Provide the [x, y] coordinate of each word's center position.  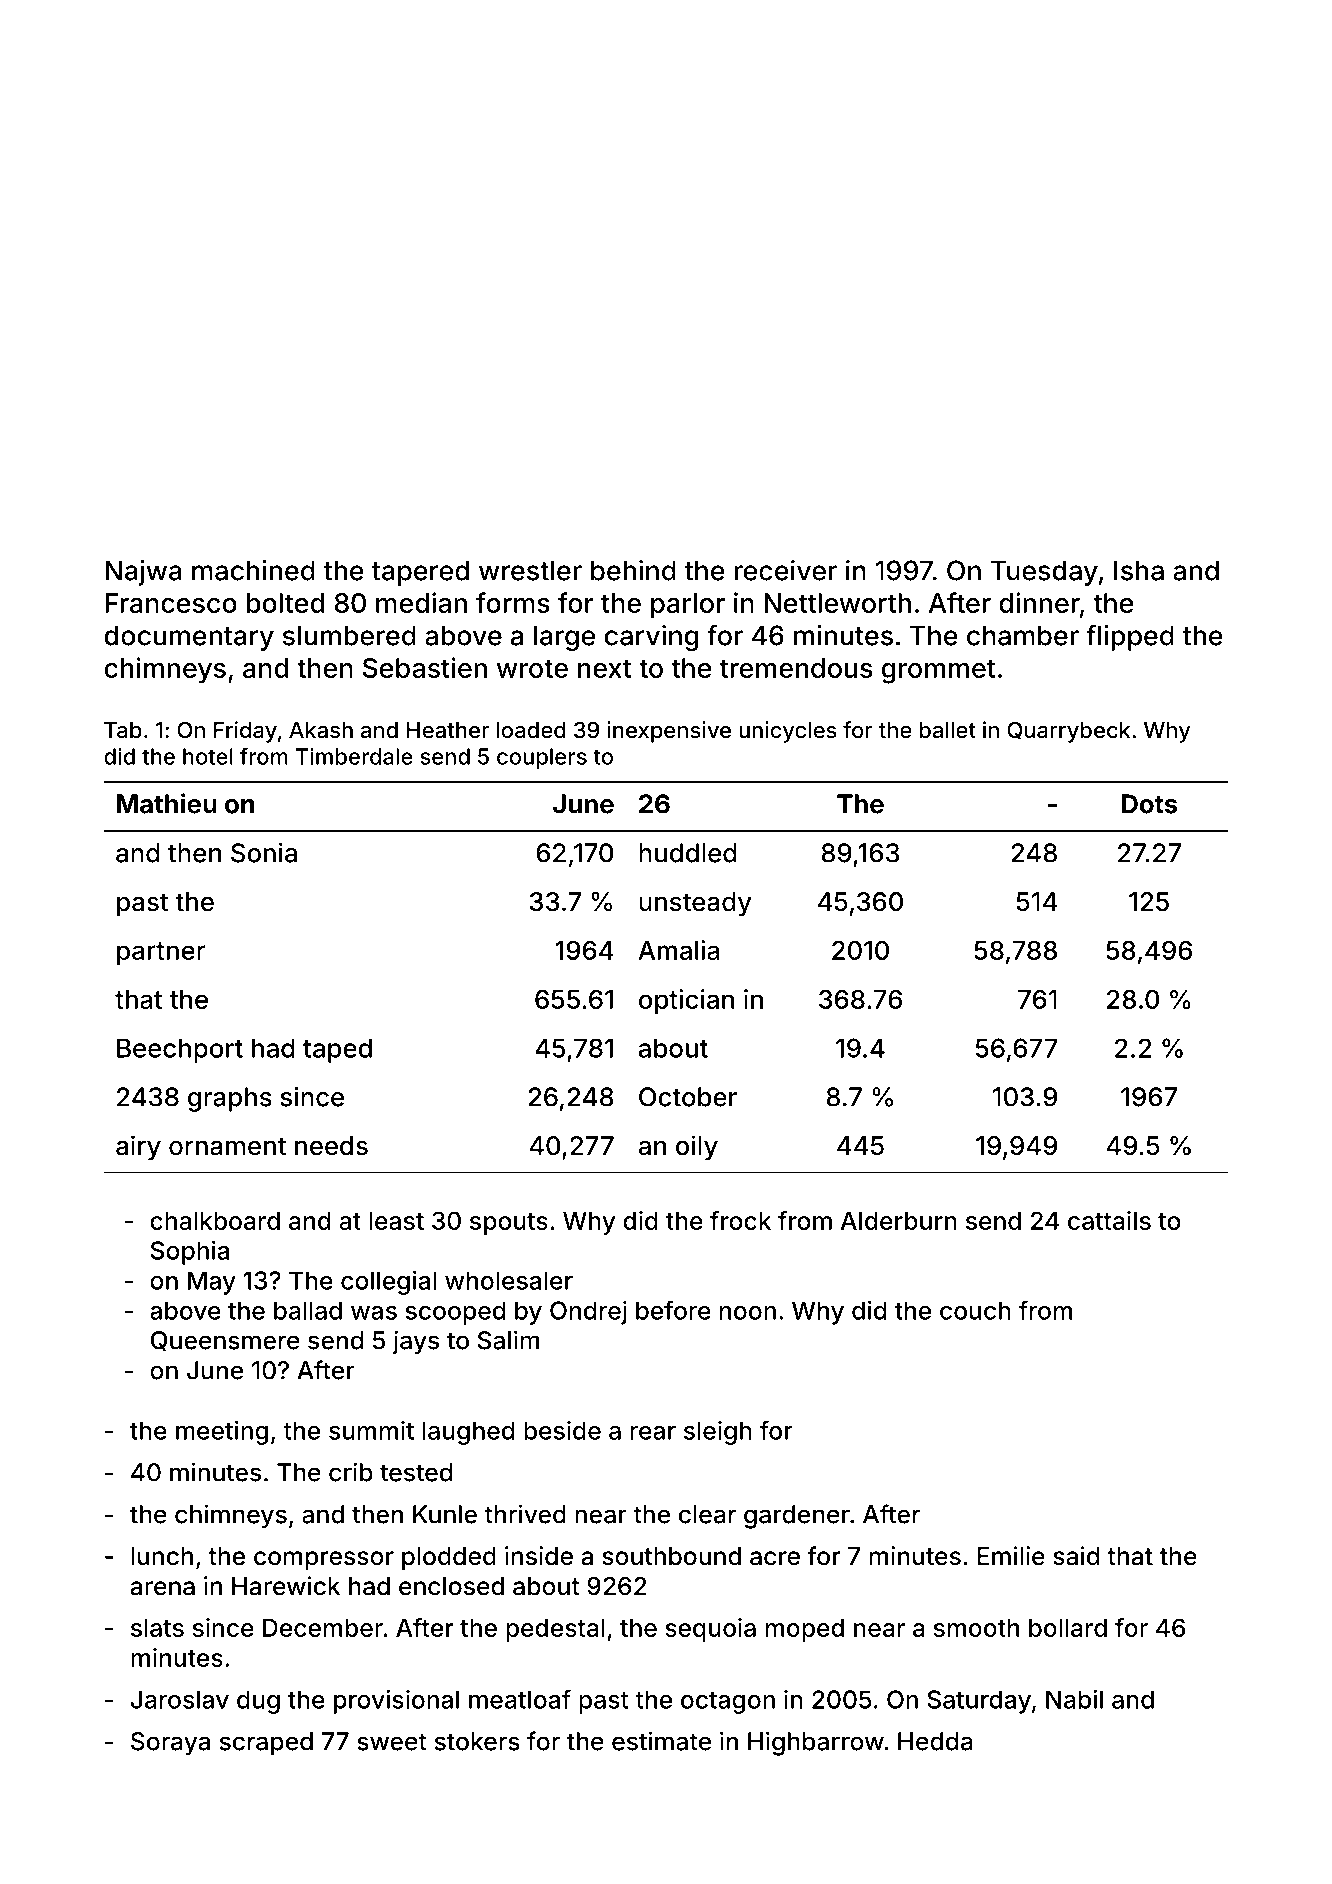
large [564, 638]
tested [416, 1472]
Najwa [143, 573]
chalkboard [215, 1221]
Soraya [170, 1744]
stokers [477, 1741]
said [1076, 1556]
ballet [948, 730]
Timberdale [354, 756]
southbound [671, 1556]
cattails [1109, 1220]
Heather [448, 730]
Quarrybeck [1068, 732]
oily [697, 1148]
